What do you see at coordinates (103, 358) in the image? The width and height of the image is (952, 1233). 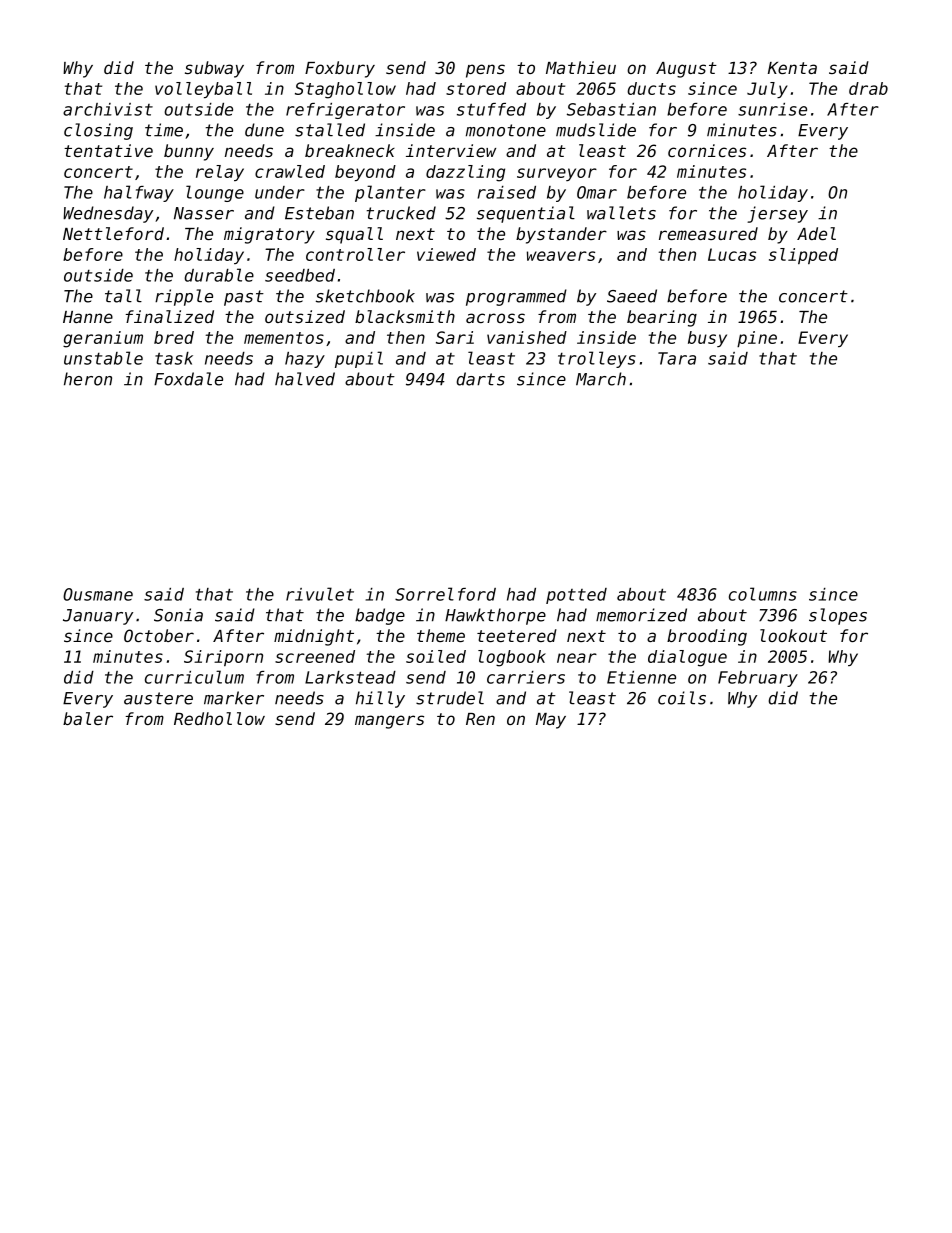 I see `unstable` at bounding box center [103, 358].
